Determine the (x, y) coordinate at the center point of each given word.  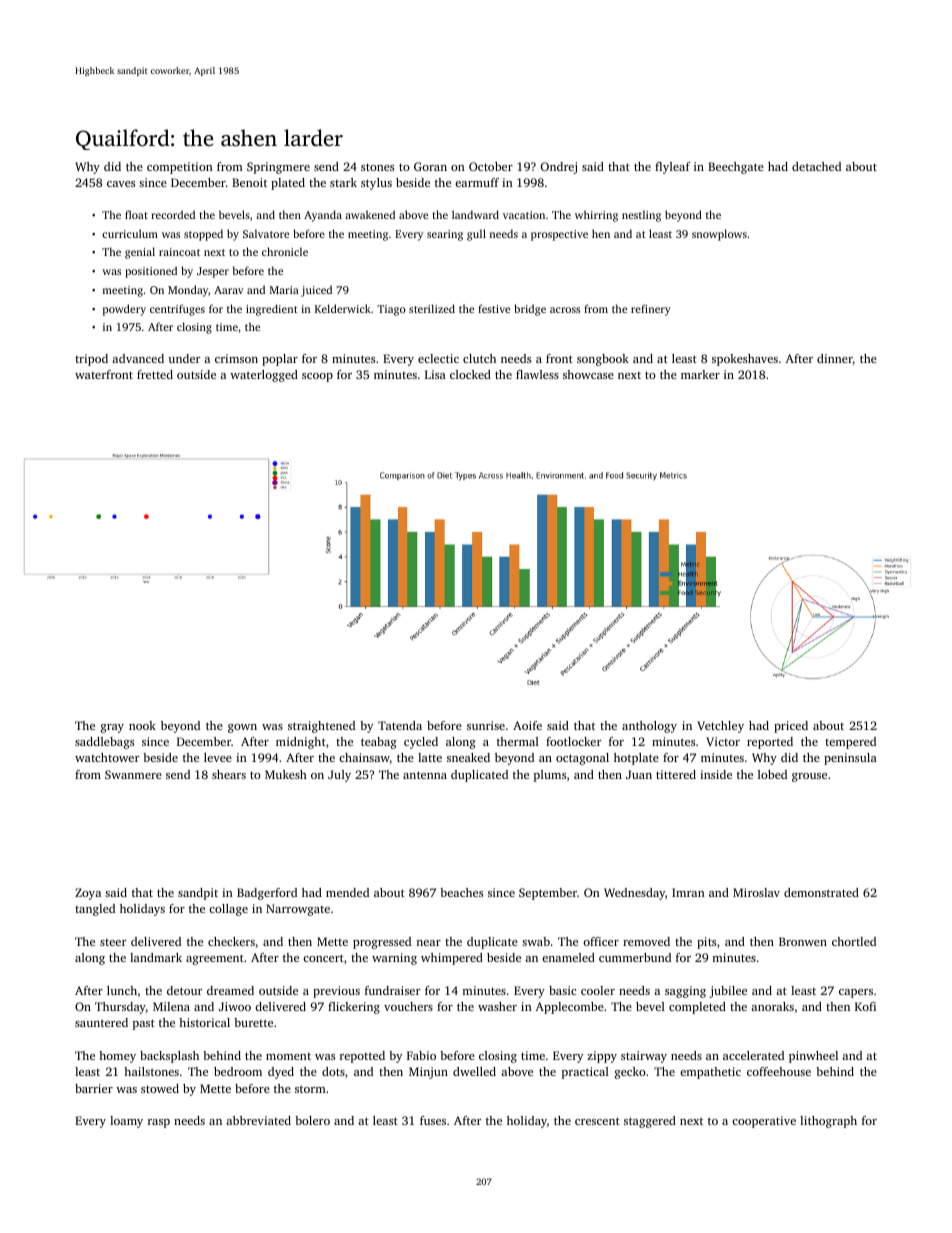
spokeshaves (745, 360)
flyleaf (673, 168)
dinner (835, 358)
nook (142, 725)
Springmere (278, 168)
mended (347, 892)
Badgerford (267, 894)
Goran (430, 166)
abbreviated (258, 1120)
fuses (433, 1120)
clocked (470, 374)
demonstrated (821, 892)
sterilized (432, 308)
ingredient (272, 310)
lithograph (828, 1122)
